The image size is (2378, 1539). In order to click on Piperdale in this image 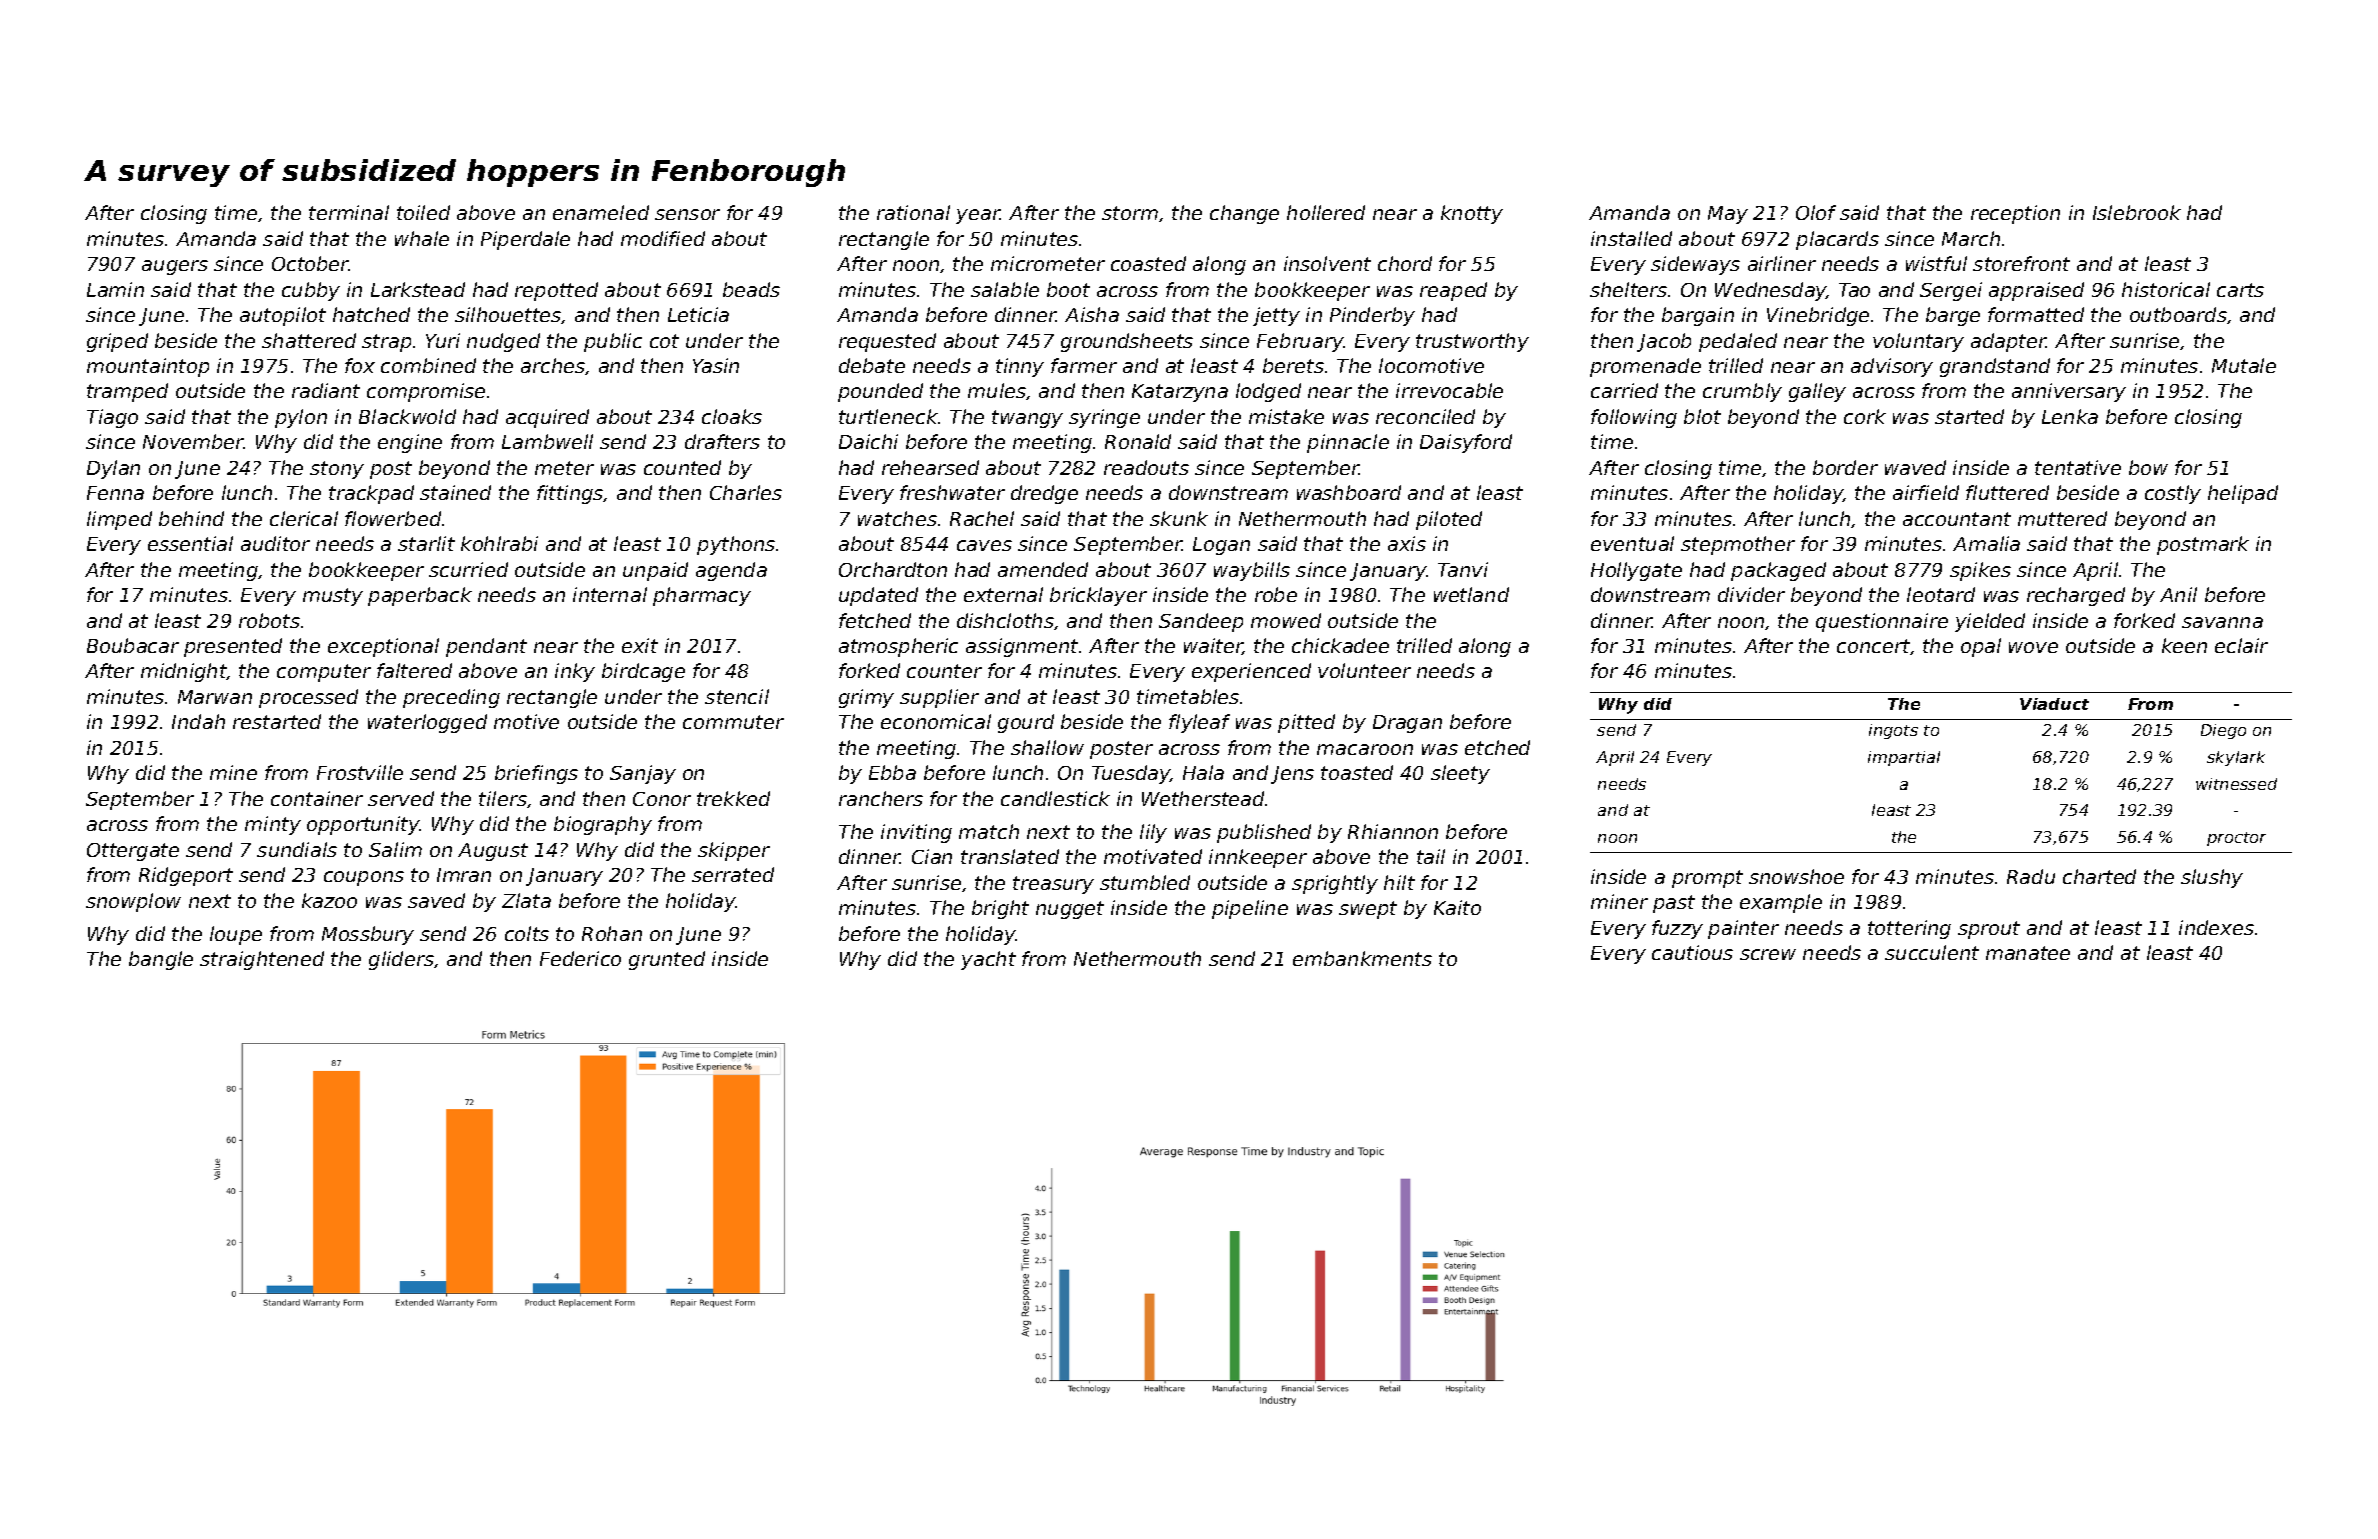, I will do `click(525, 240)`.
